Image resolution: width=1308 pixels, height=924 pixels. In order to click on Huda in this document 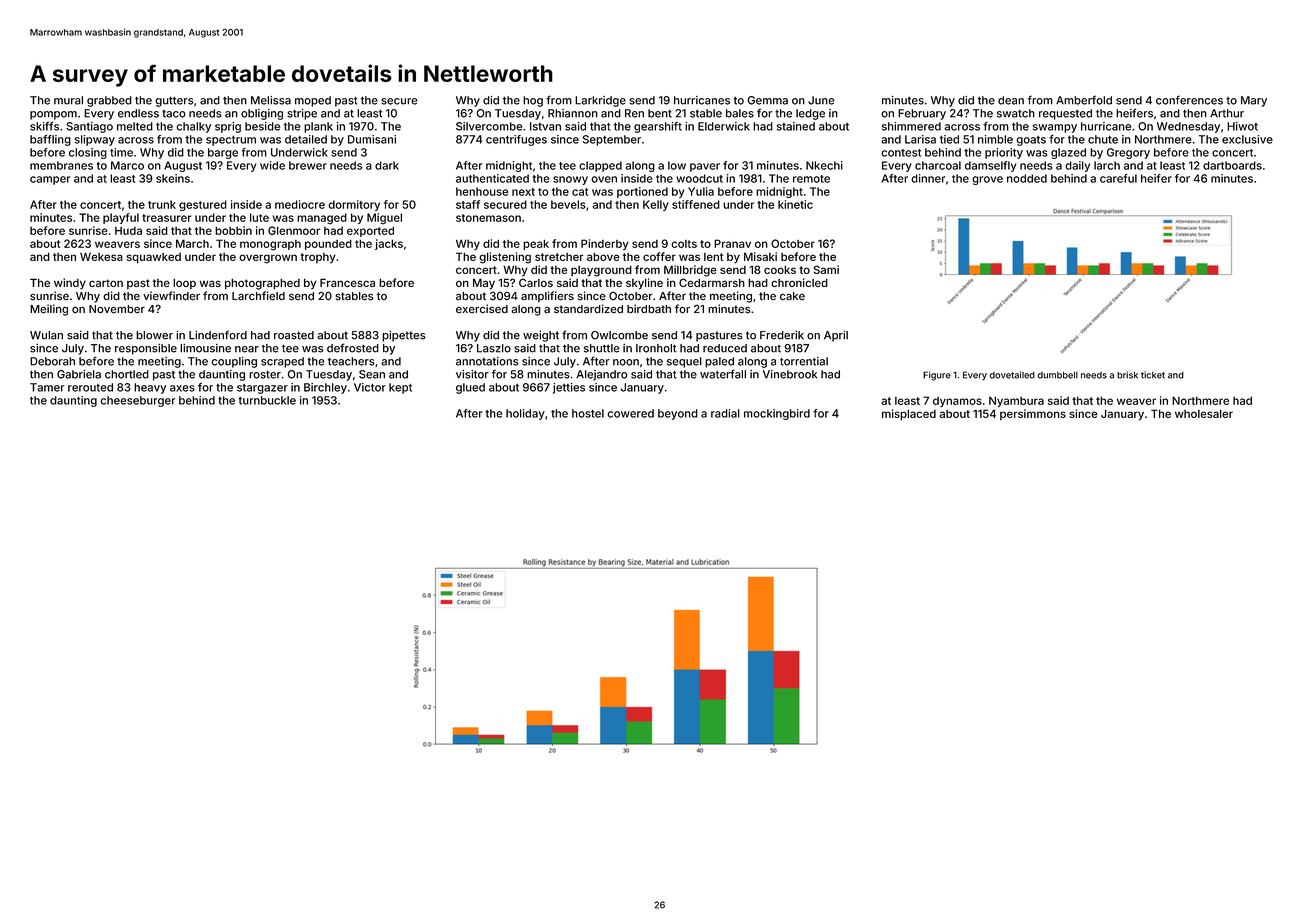, I will do `click(128, 231)`.
